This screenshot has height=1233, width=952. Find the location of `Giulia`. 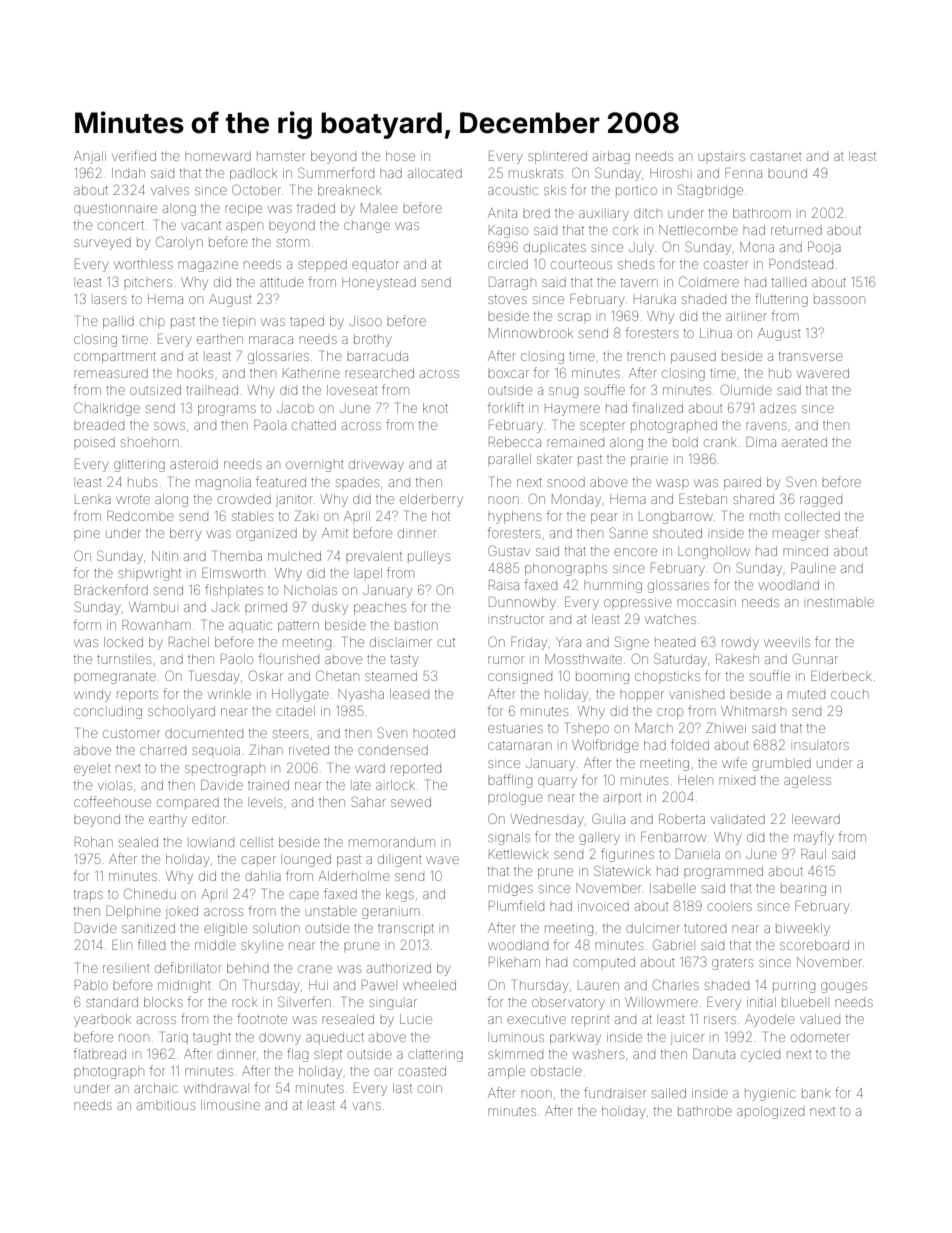

Giulia is located at coordinates (608, 818).
